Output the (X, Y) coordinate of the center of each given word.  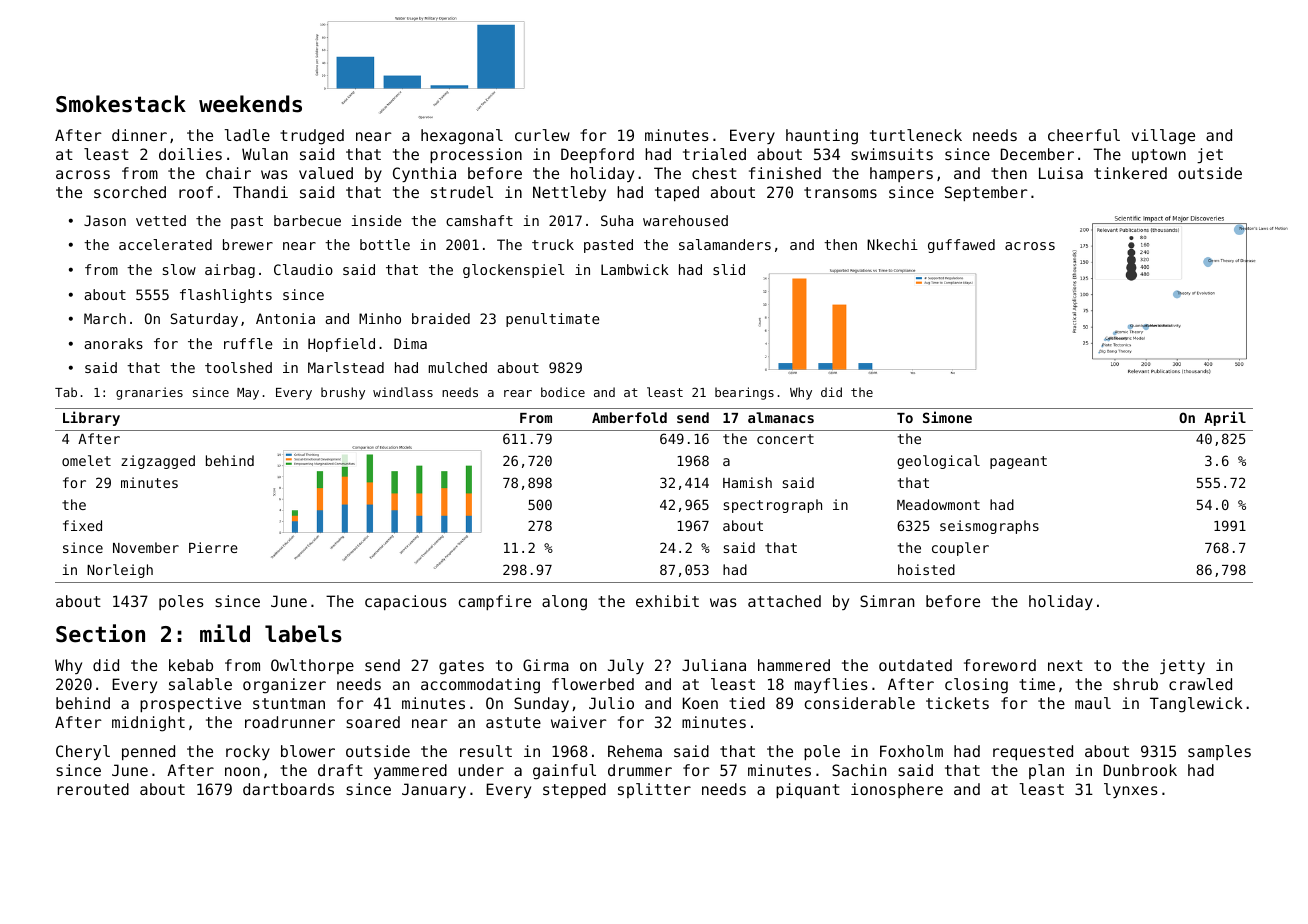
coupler (960, 549)
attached (784, 601)
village (1163, 137)
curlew (542, 135)
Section (100, 633)
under (481, 770)
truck (553, 244)
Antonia (285, 318)
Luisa (1061, 173)
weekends (250, 104)
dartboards (288, 789)
